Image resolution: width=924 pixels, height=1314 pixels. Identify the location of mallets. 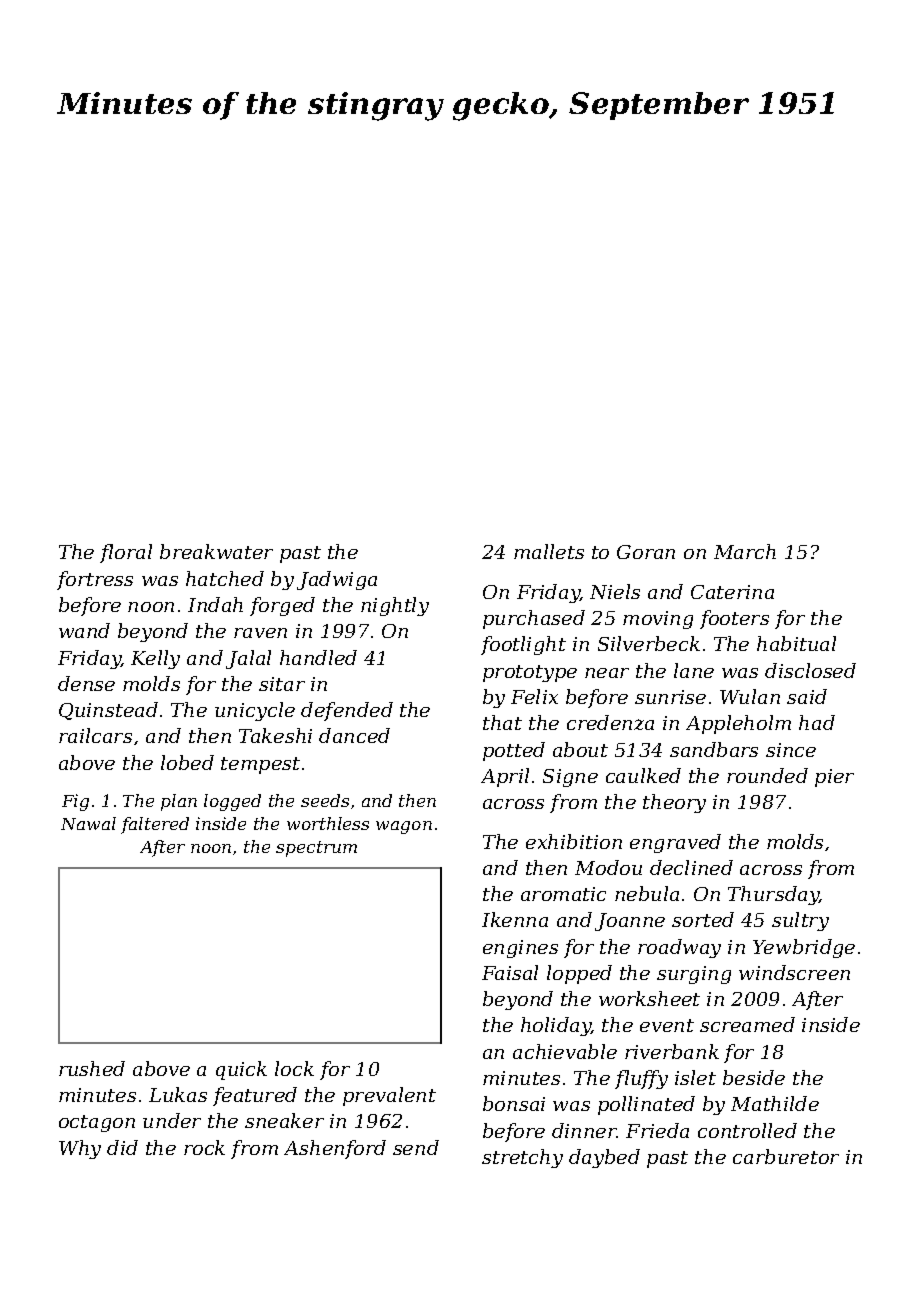
(549, 551).
